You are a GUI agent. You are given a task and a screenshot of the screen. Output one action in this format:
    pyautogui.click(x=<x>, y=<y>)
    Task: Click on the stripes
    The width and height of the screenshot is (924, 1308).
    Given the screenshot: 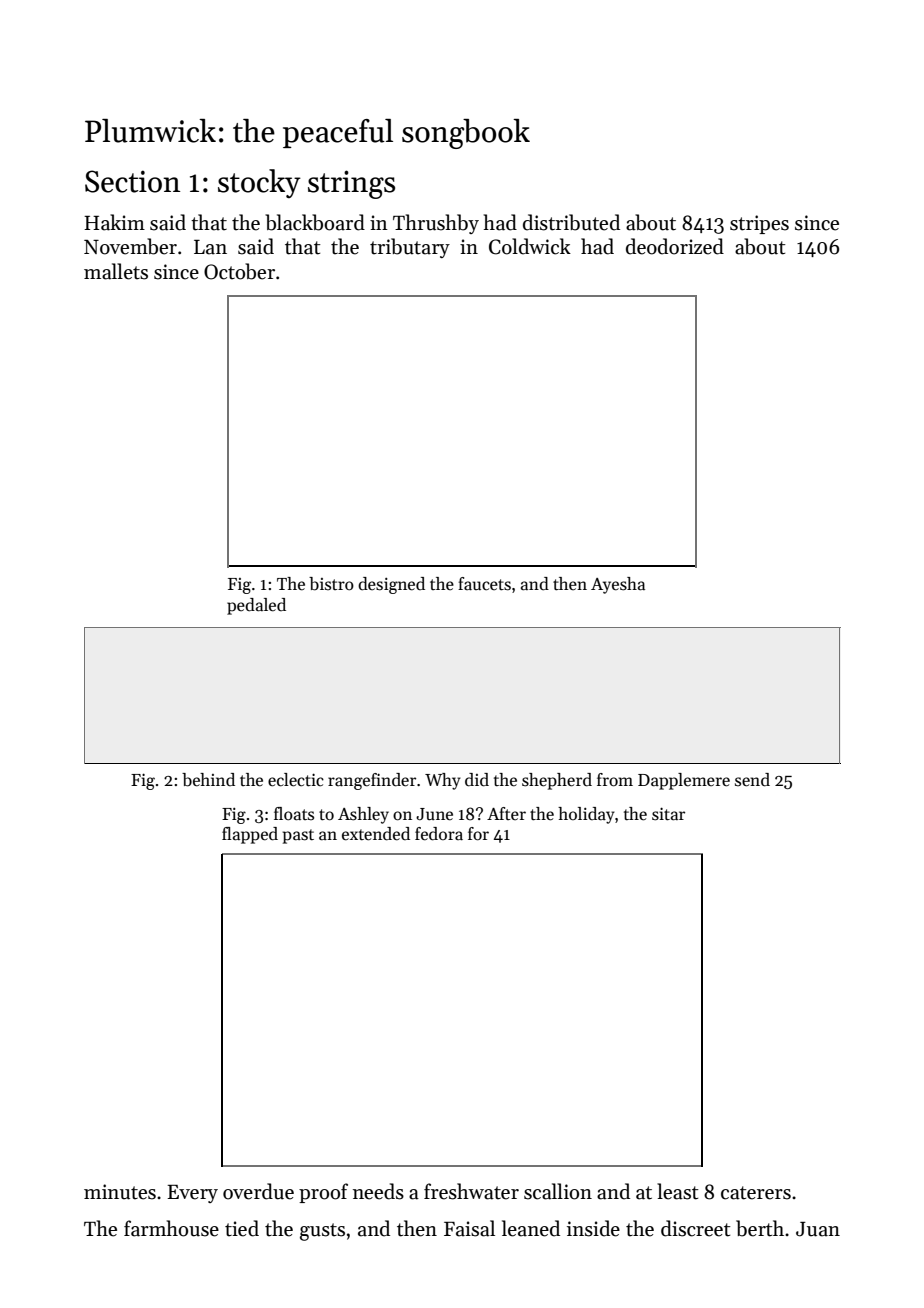 What is the action you would take?
    pyautogui.click(x=759, y=224)
